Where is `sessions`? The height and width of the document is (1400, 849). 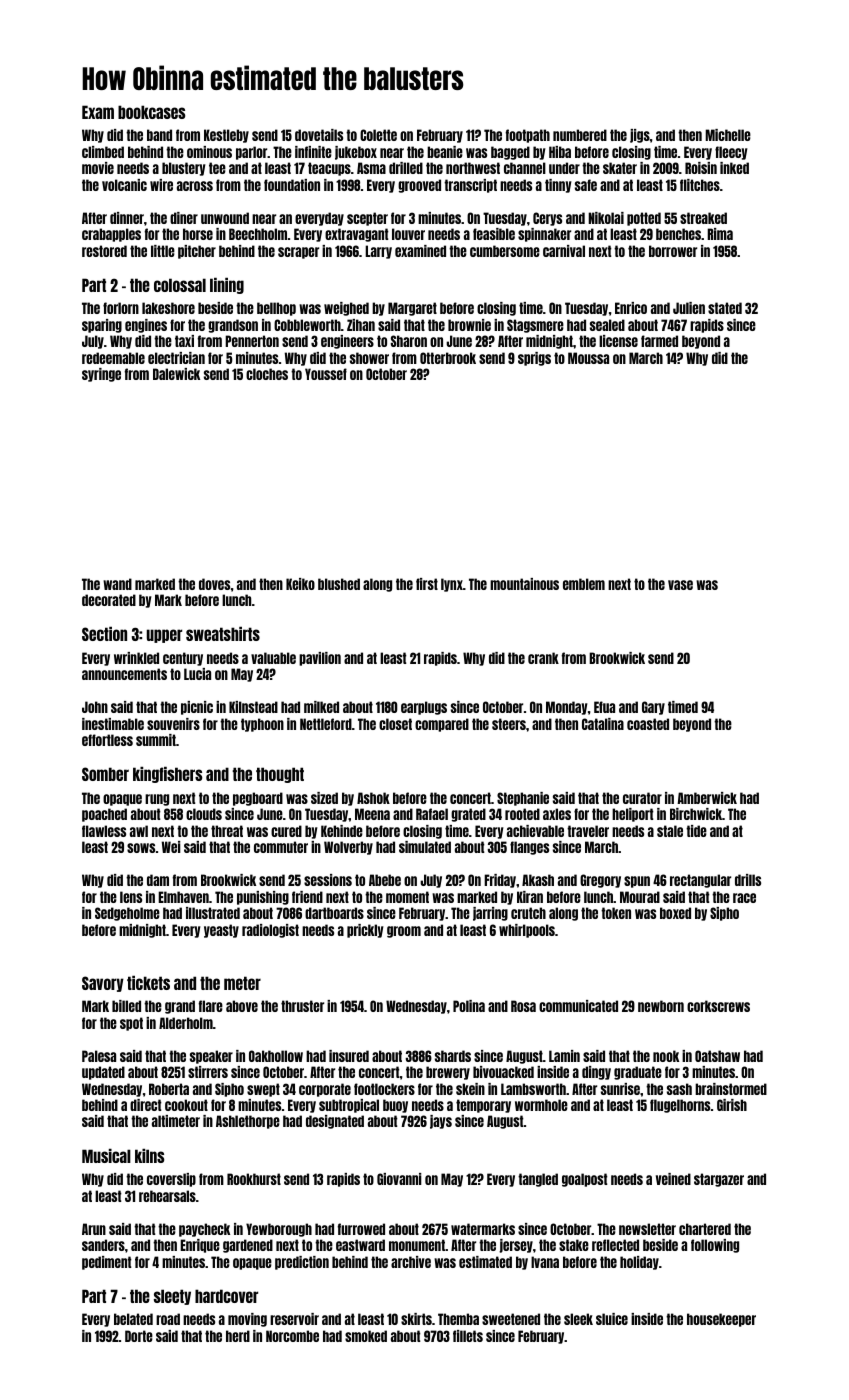
sessions is located at coordinates (328, 880).
